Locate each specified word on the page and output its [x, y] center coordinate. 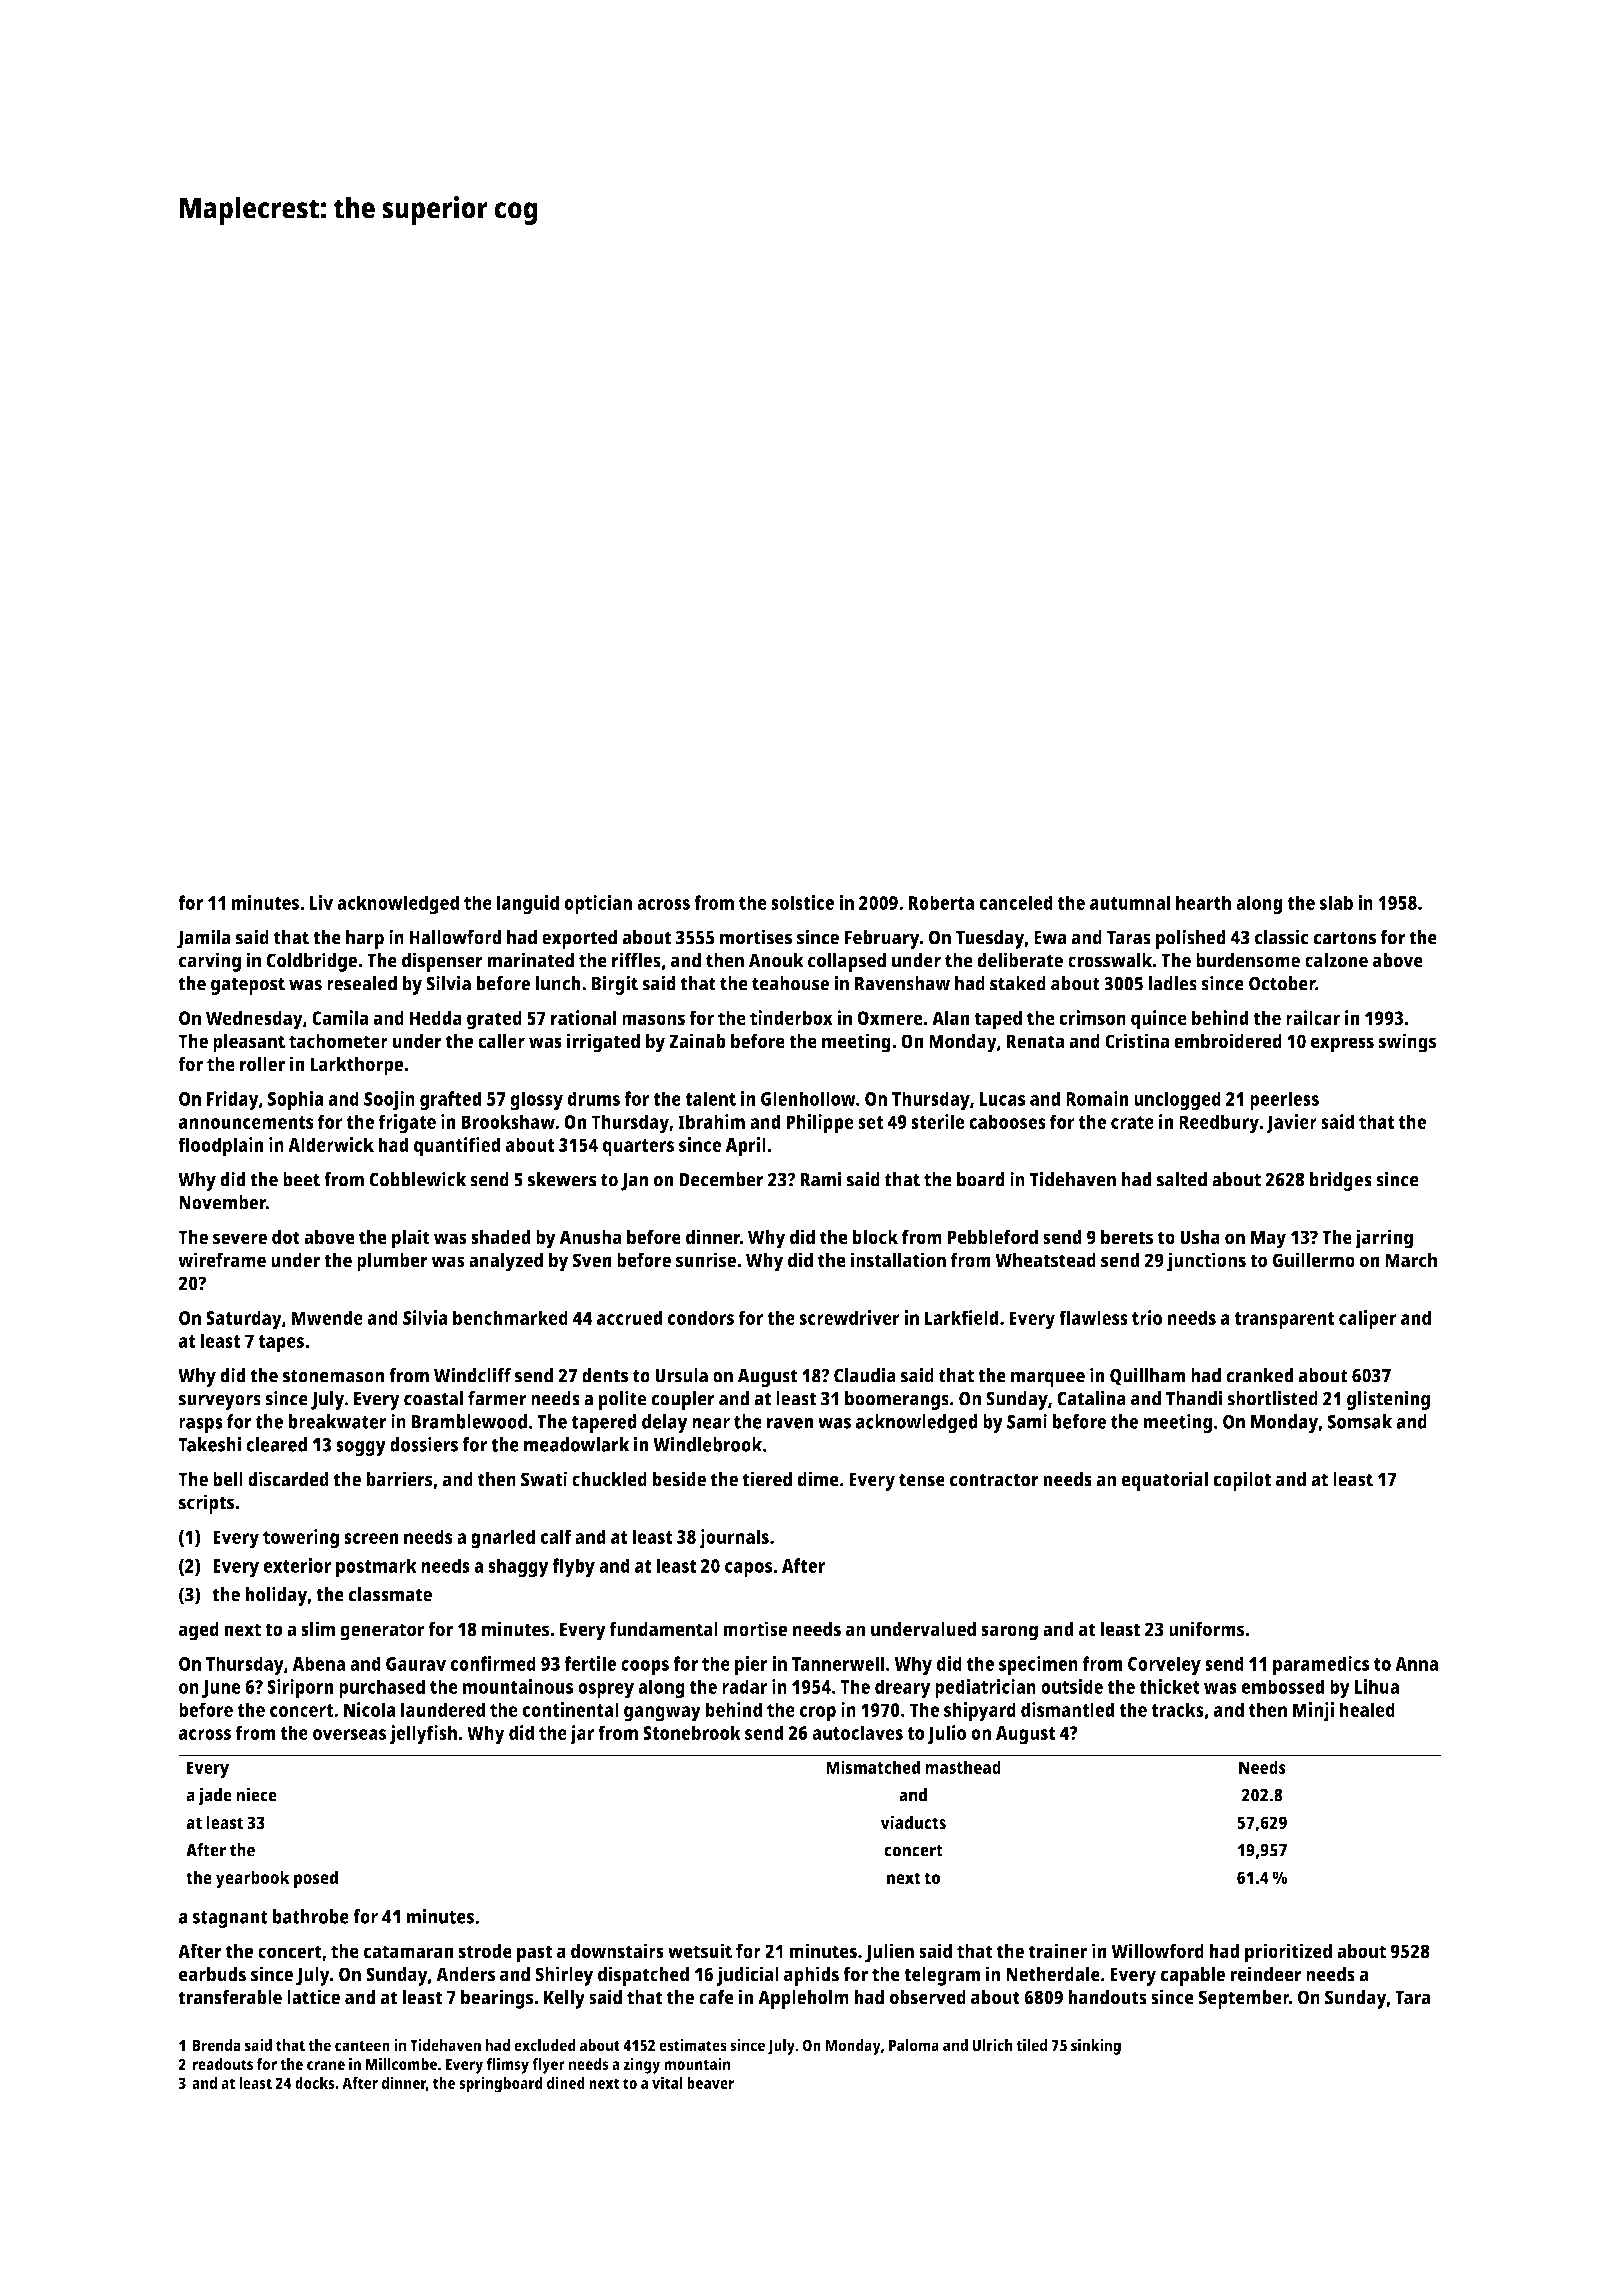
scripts [206, 1504]
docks [315, 2083]
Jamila [204, 939]
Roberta [941, 902]
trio [1147, 1317]
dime [818, 1479]
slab [1336, 902]
